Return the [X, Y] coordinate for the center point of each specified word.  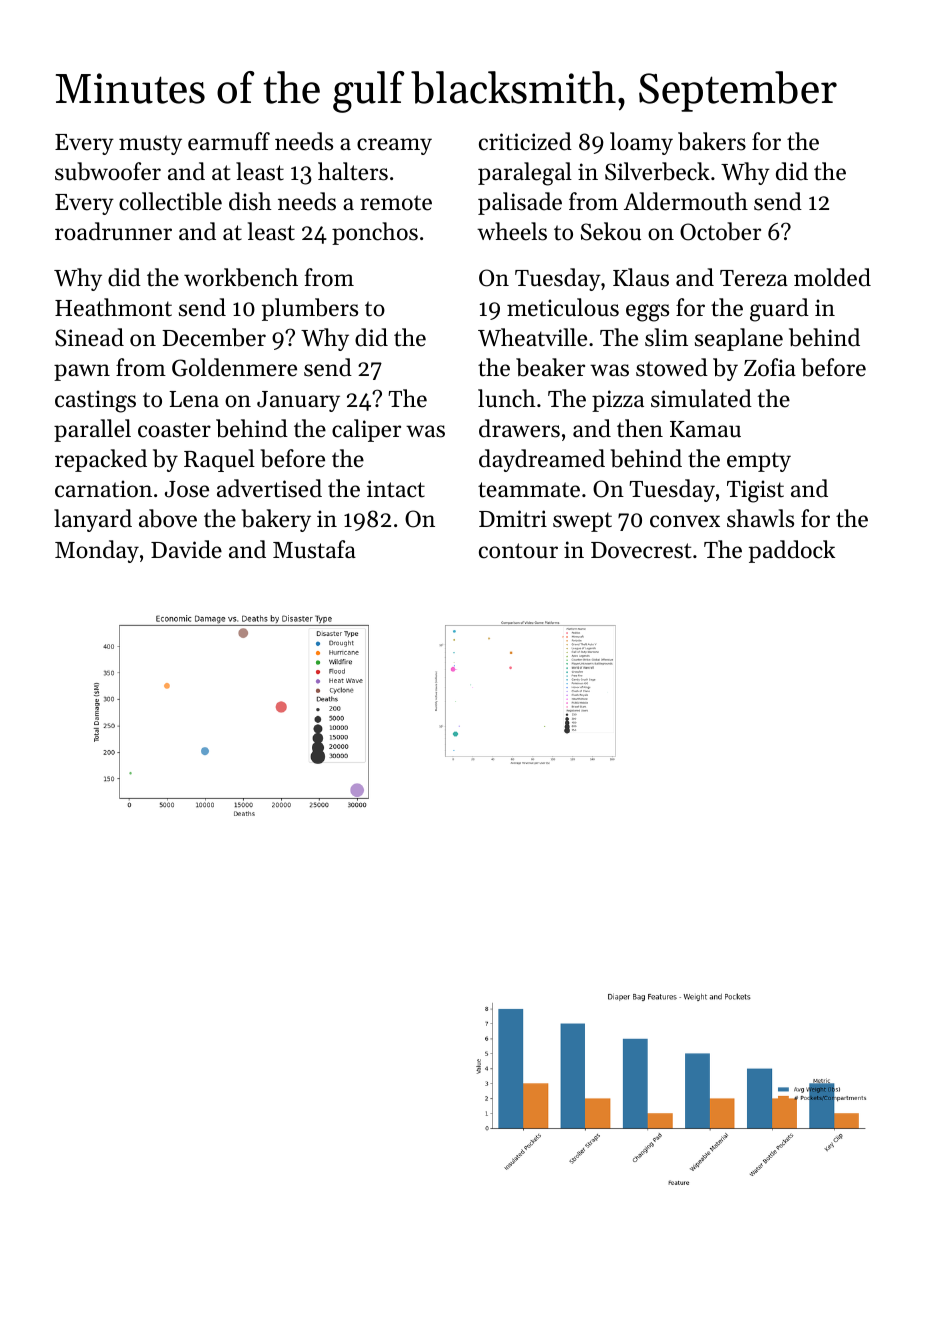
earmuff [229, 141]
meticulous [563, 307]
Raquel [219, 460]
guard [779, 310]
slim [666, 337]
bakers [712, 141]
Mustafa [314, 549]
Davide [186, 549]
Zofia [770, 367]
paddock [792, 551]
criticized [525, 141]
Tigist [755, 491]
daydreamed [542, 460]
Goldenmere [234, 367]
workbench [241, 277]
